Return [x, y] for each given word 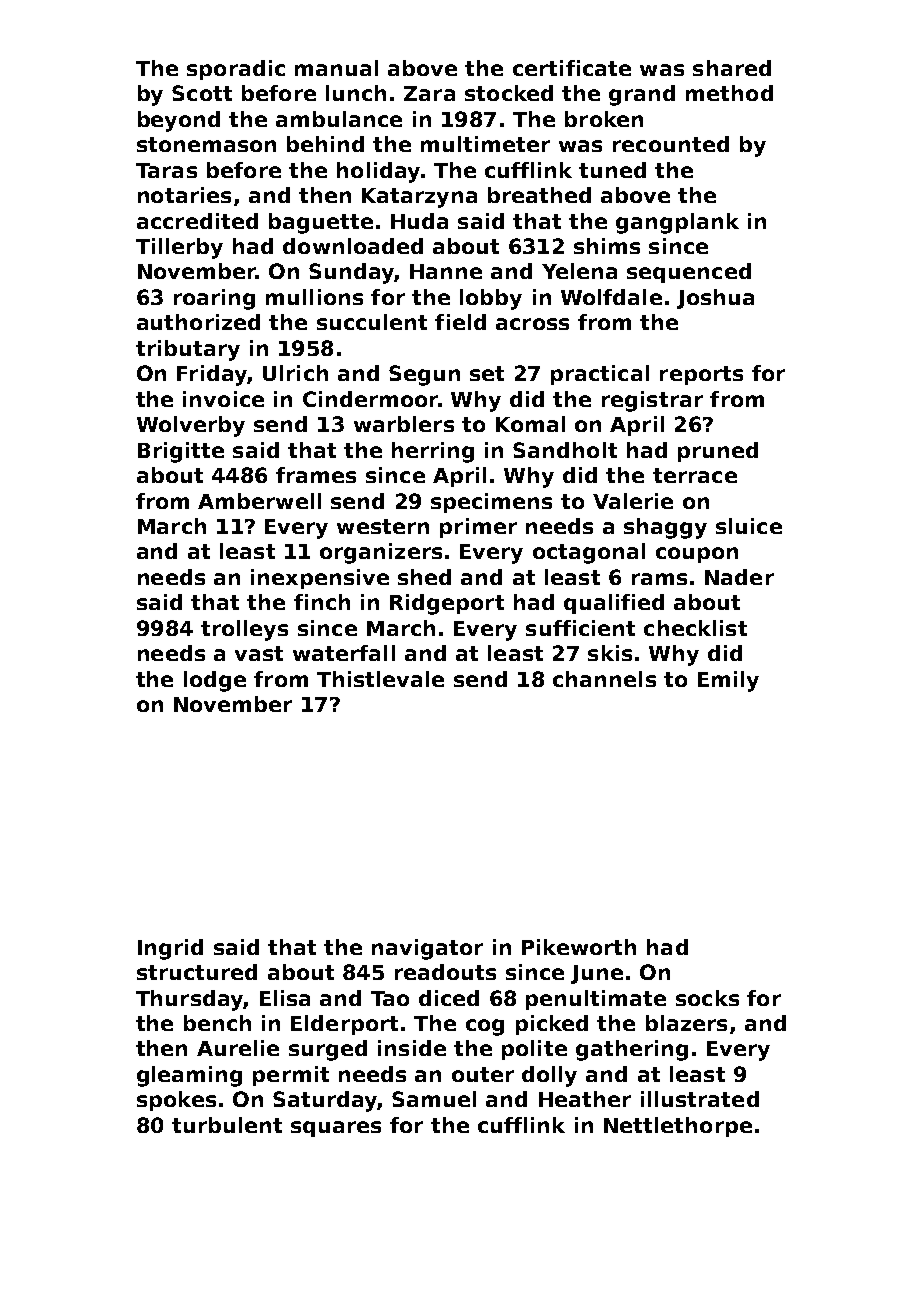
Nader [739, 577]
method [729, 93]
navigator [427, 949]
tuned [612, 170]
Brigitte [181, 452]
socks [707, 998]
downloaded [353, 246]
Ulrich [295, 373]
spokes [176, 1101]
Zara [429, 93]
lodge [215, 681]
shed [424, 577]
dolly [549, 1076]
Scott [202, 93]
